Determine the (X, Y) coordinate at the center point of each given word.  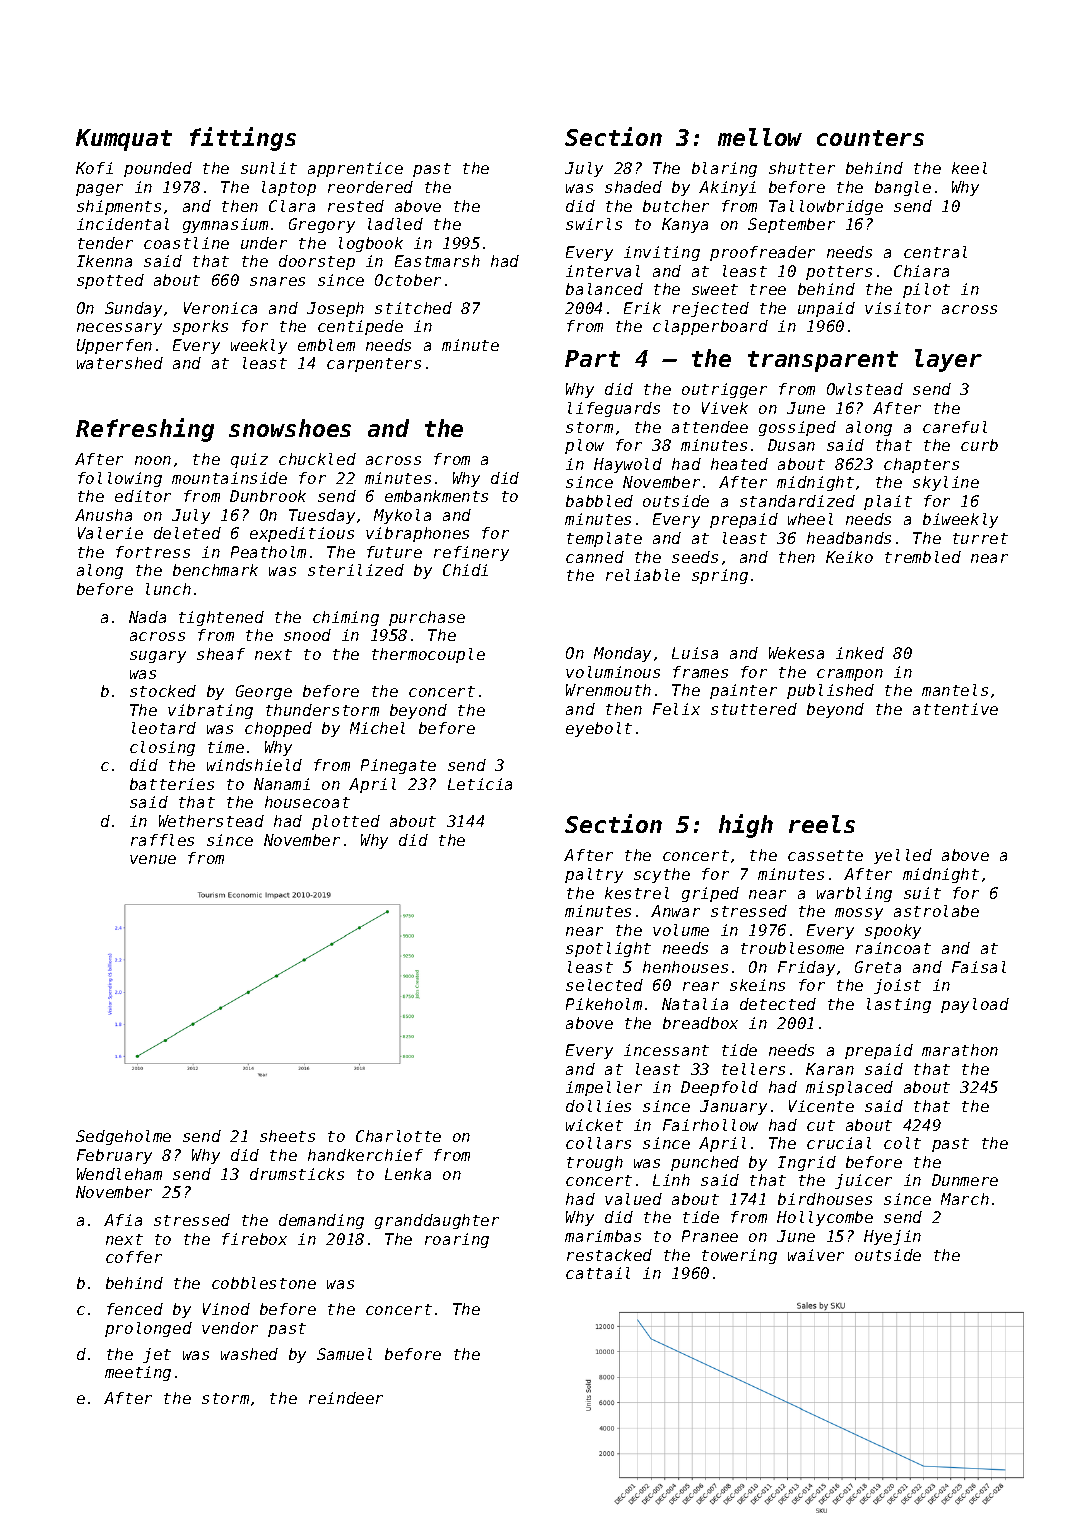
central (935, 252)
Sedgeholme (123, 1137)
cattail (598, 1273)
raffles (162, 840)
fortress (153, 552)
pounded (158, 169)
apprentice (355, 169)
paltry (594, 875)
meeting (138, 1373)
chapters (921, 465)
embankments (436, 496)
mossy (859, 914)
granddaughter (437, 1221)
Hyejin (892, 1237)
